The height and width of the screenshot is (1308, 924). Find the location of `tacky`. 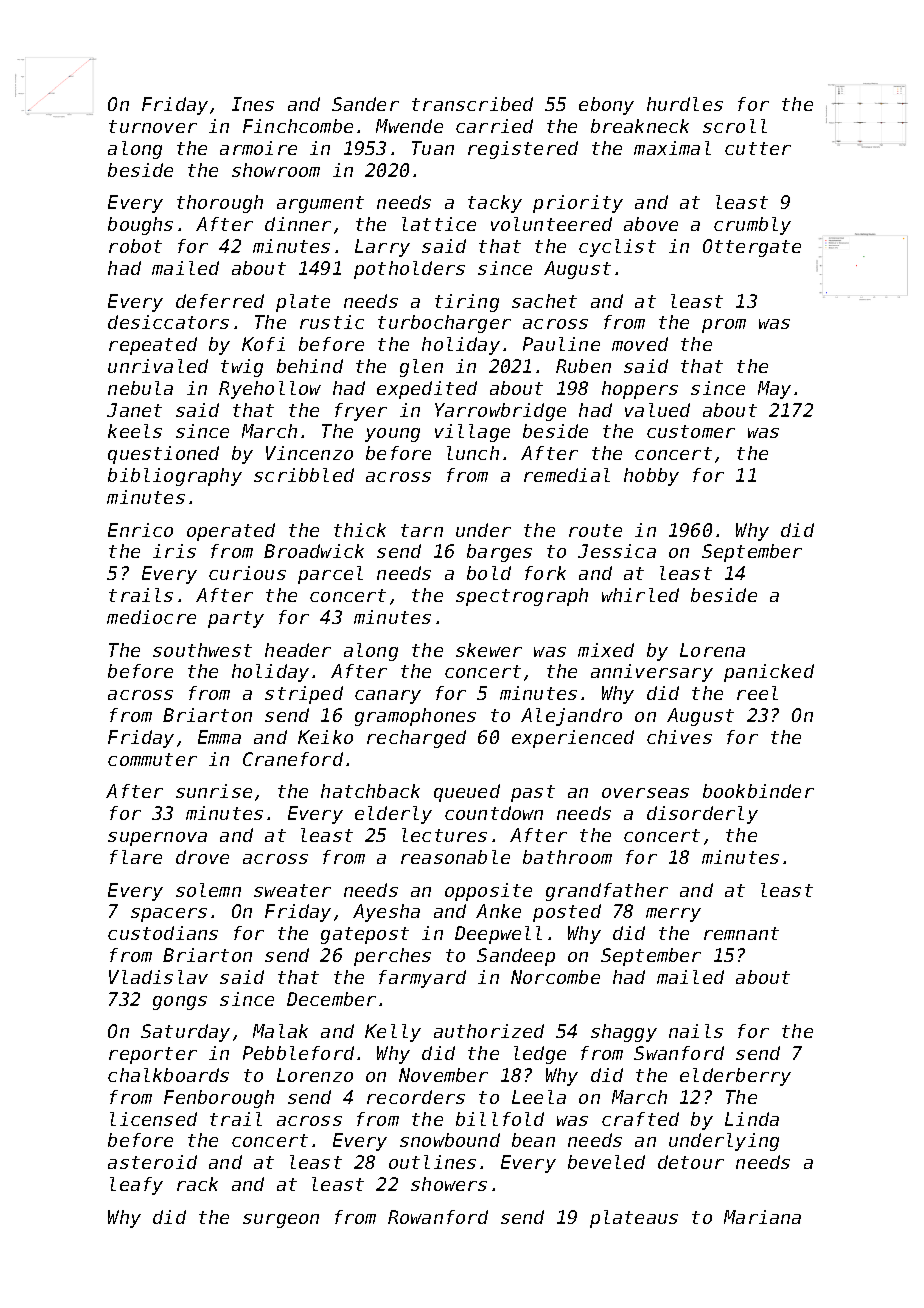

tacky is located at coordinates (495, 204).
